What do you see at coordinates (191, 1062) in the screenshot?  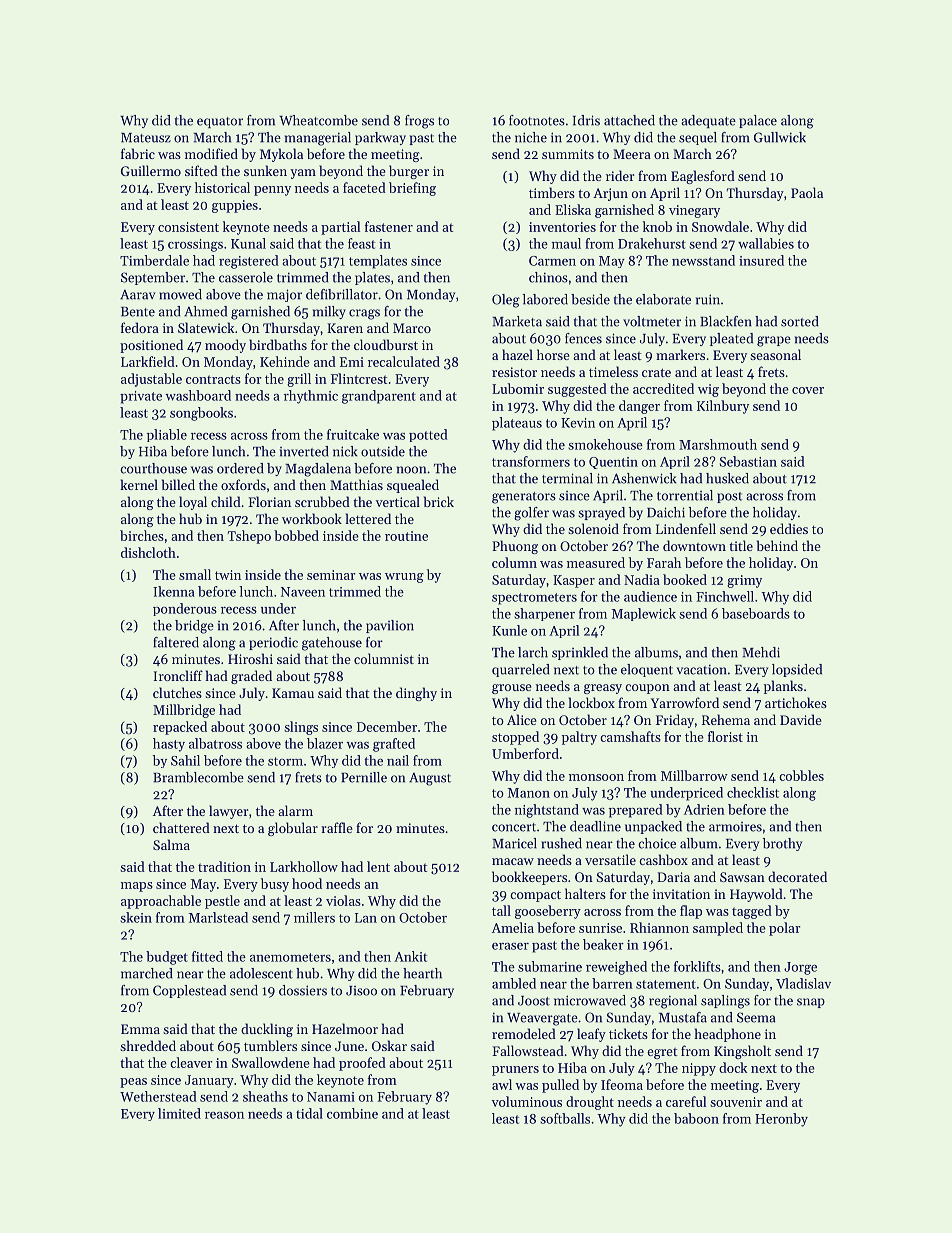 I see `cleaver` at bounding box center [191, 1062].
